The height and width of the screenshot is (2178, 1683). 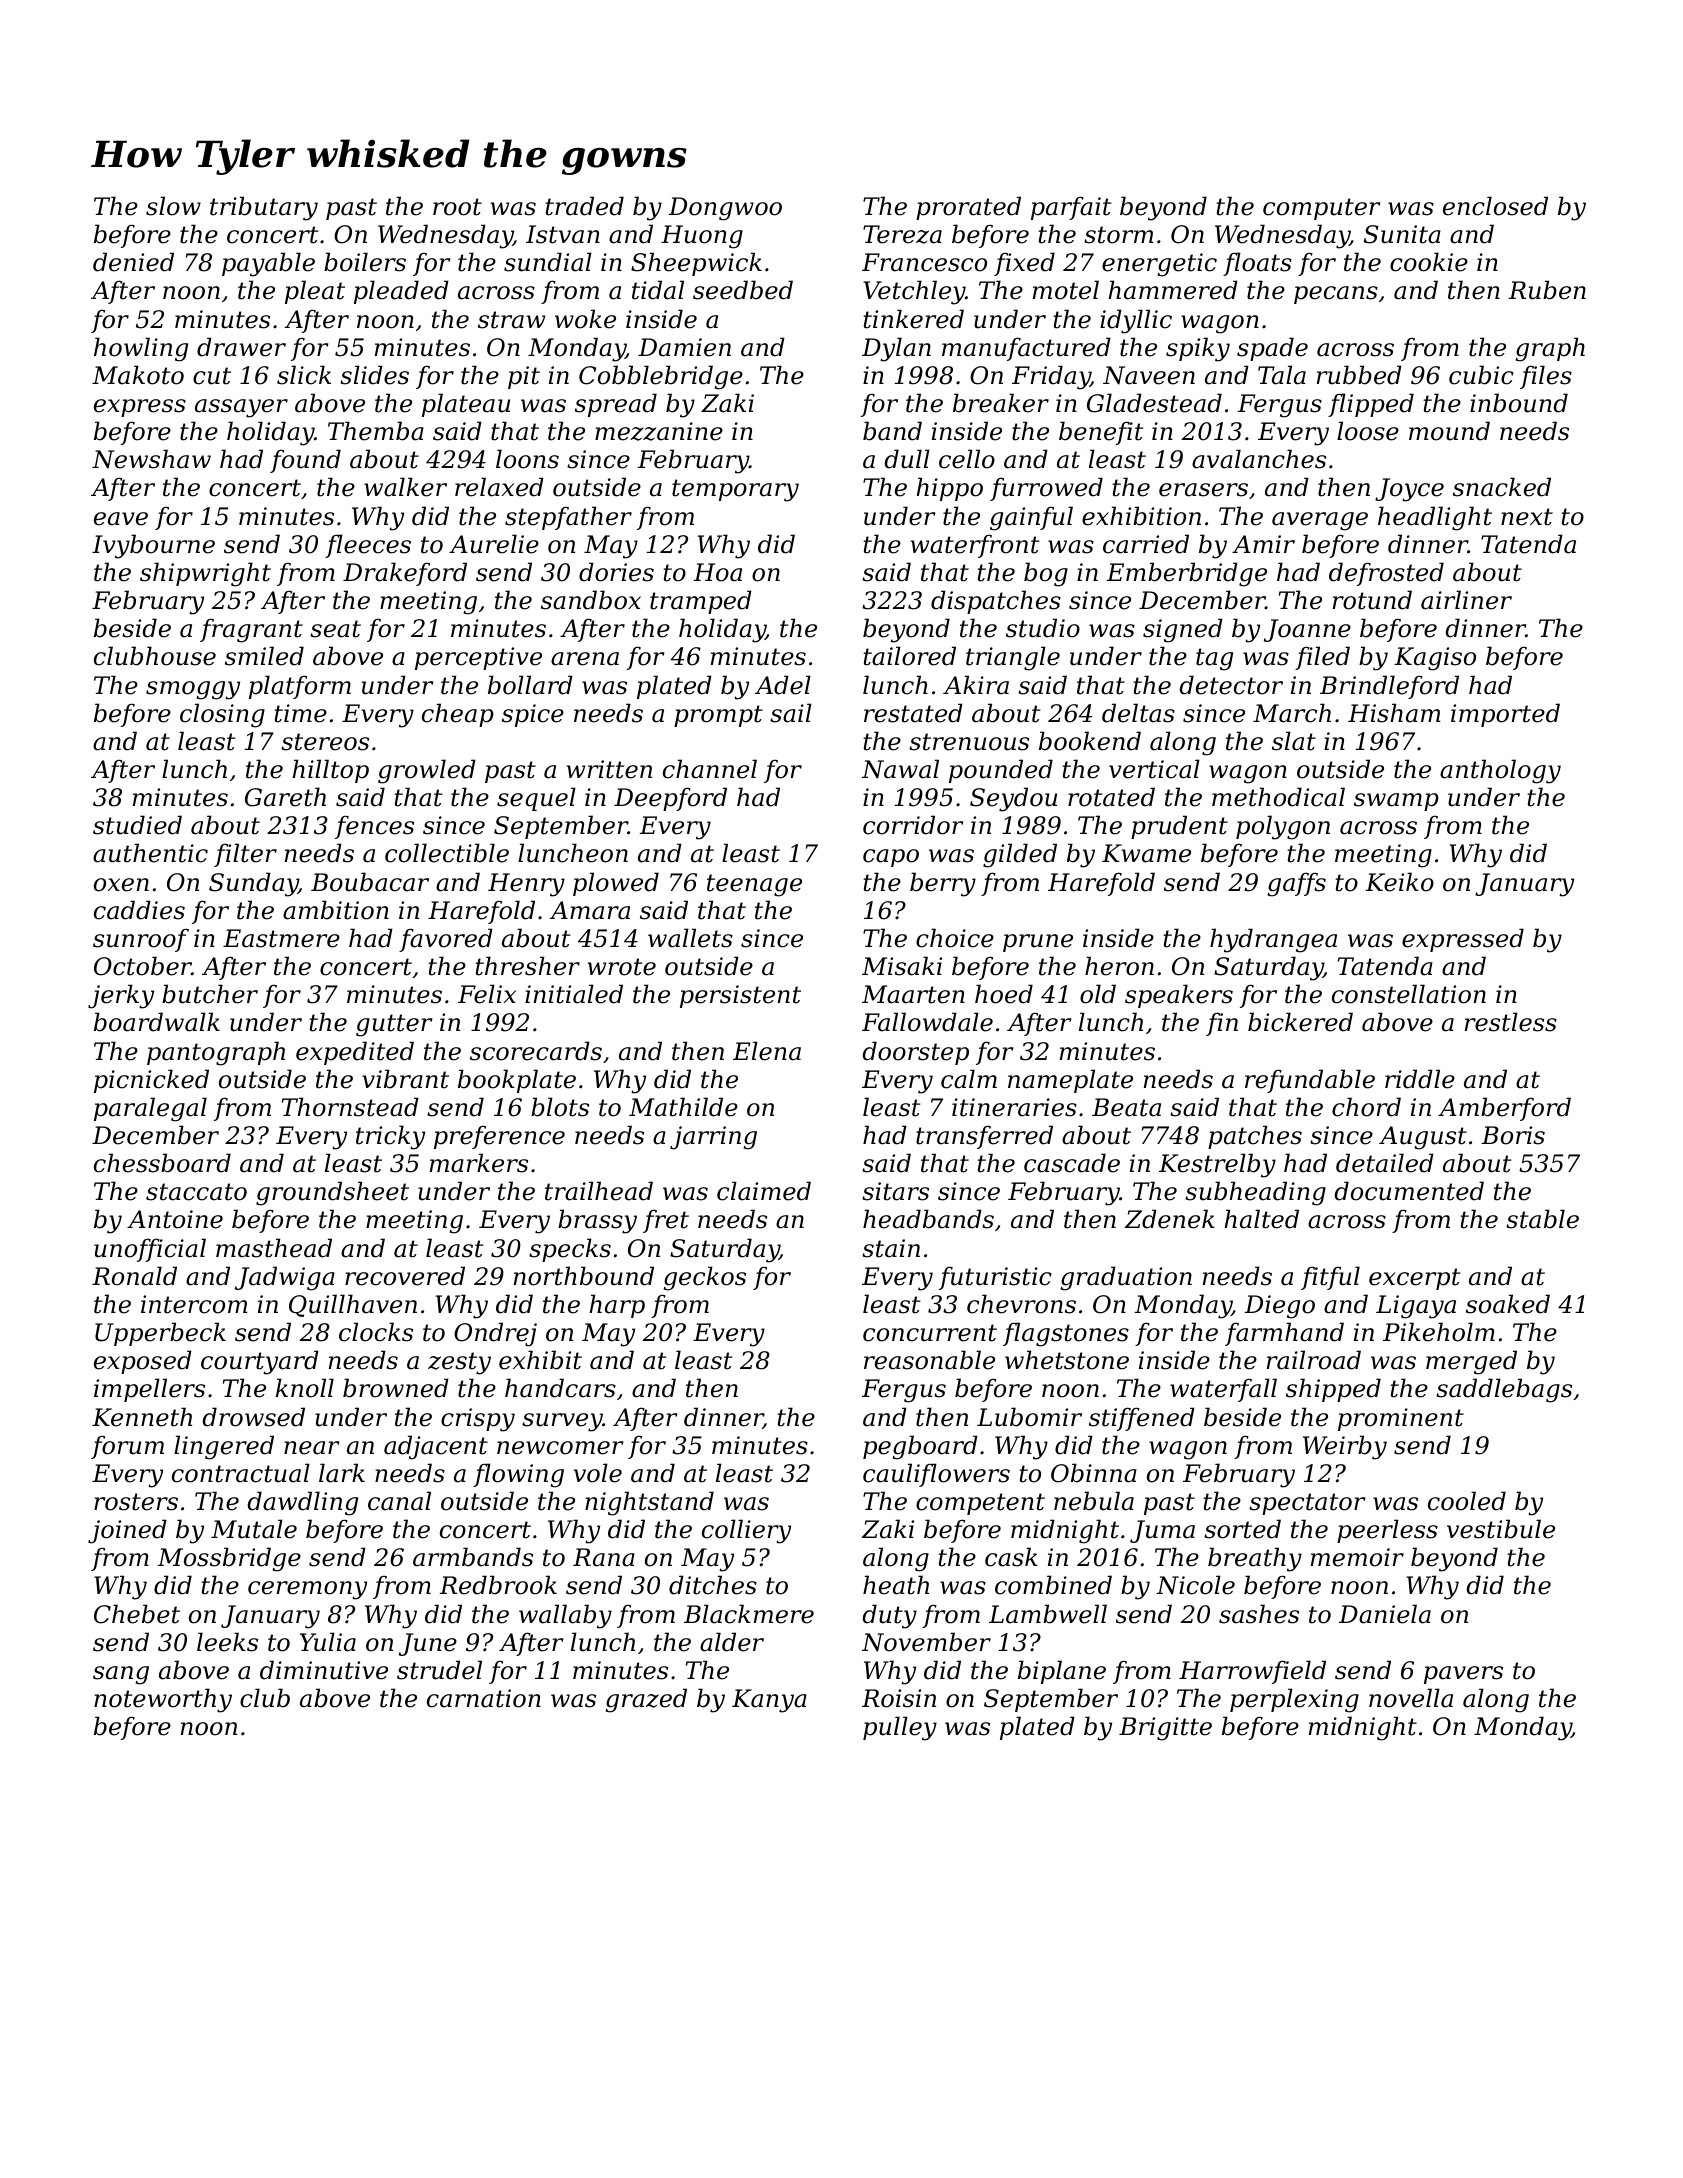 I want to click on novella, so click(x=1411, y=1698).
